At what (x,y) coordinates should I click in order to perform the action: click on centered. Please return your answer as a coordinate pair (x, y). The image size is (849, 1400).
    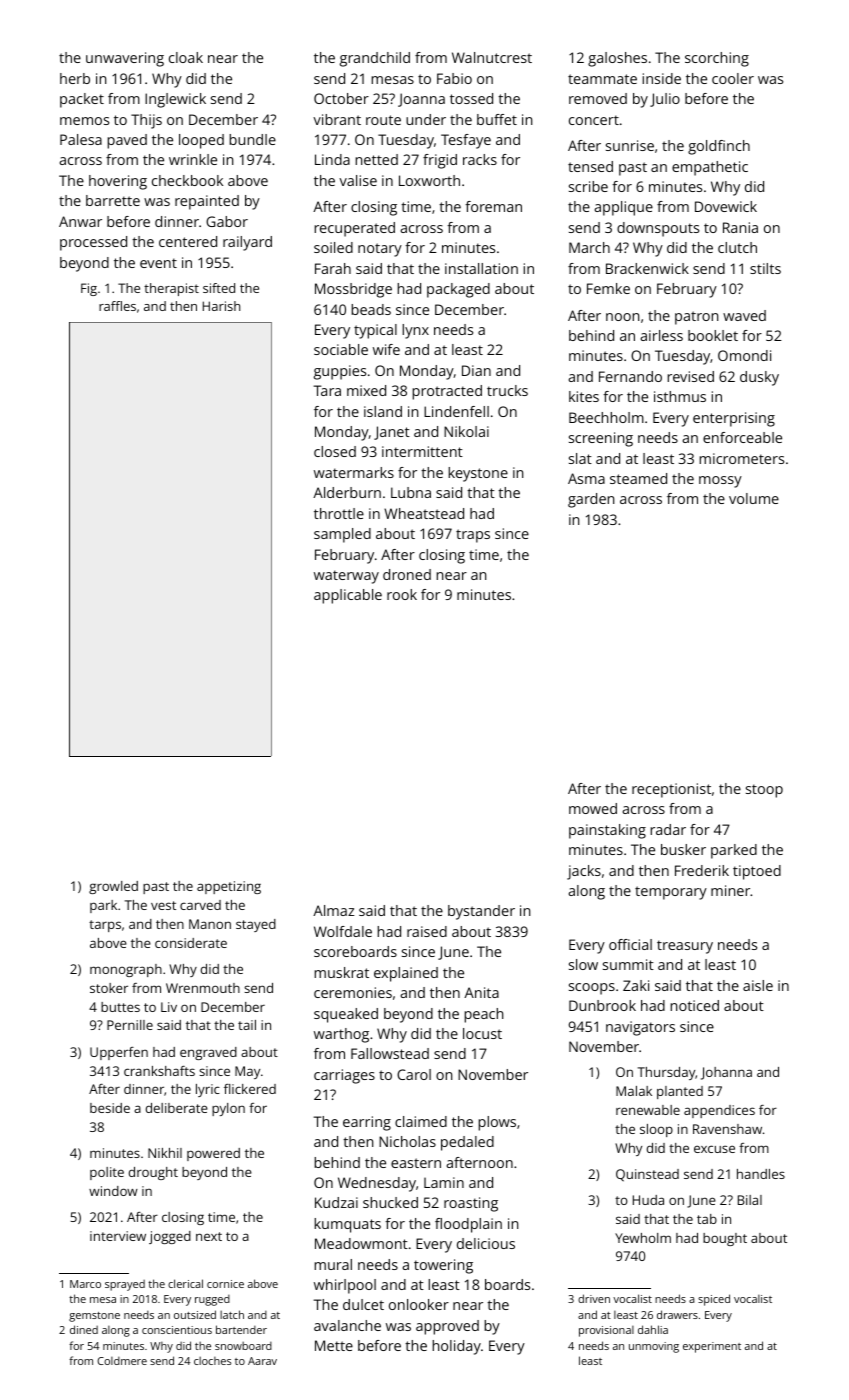
    Looking at the image, I should click on (188, 241).
